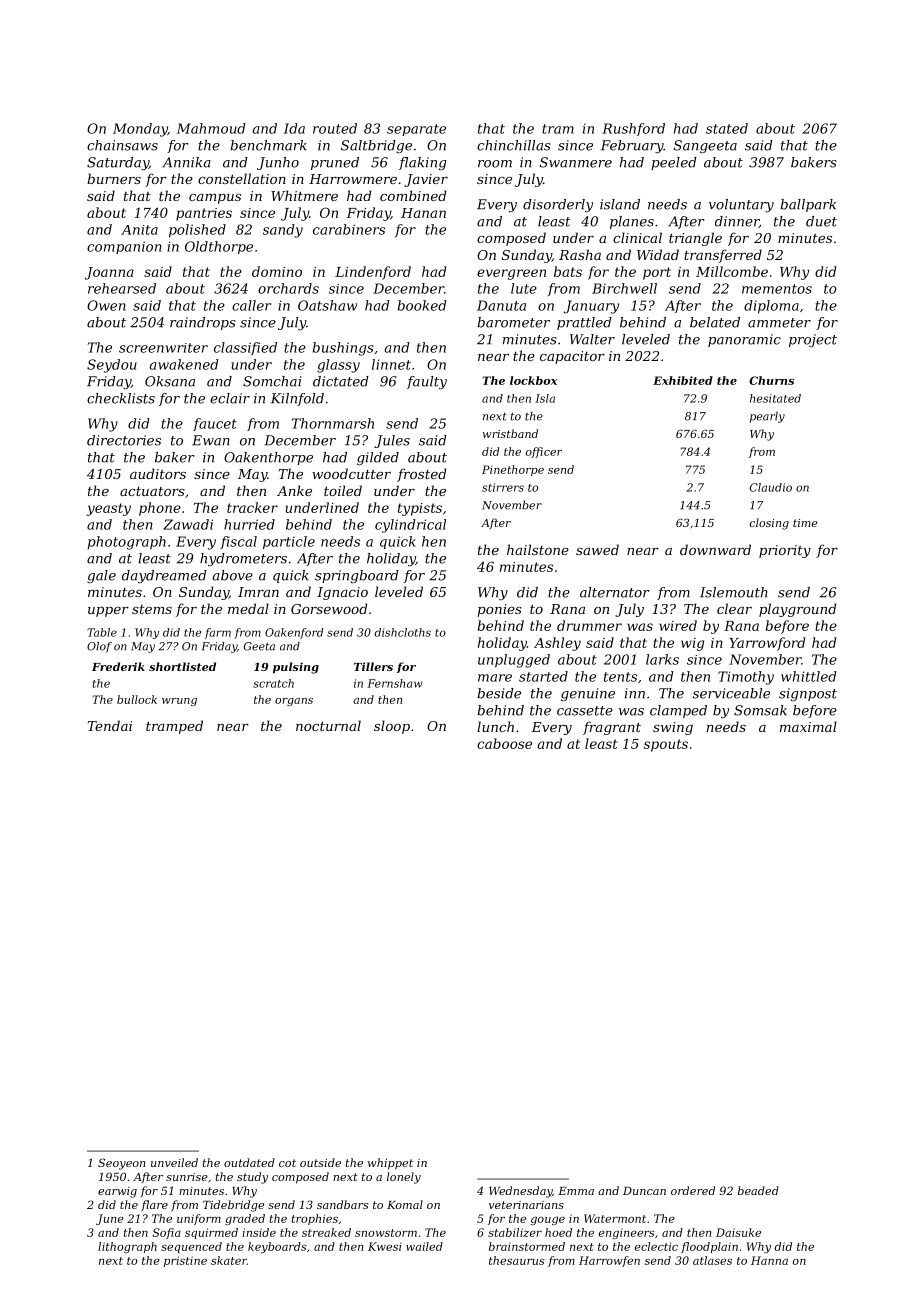  Describe the element at coordinates (712, 1260) in the document. I see `atlases` at that location.
